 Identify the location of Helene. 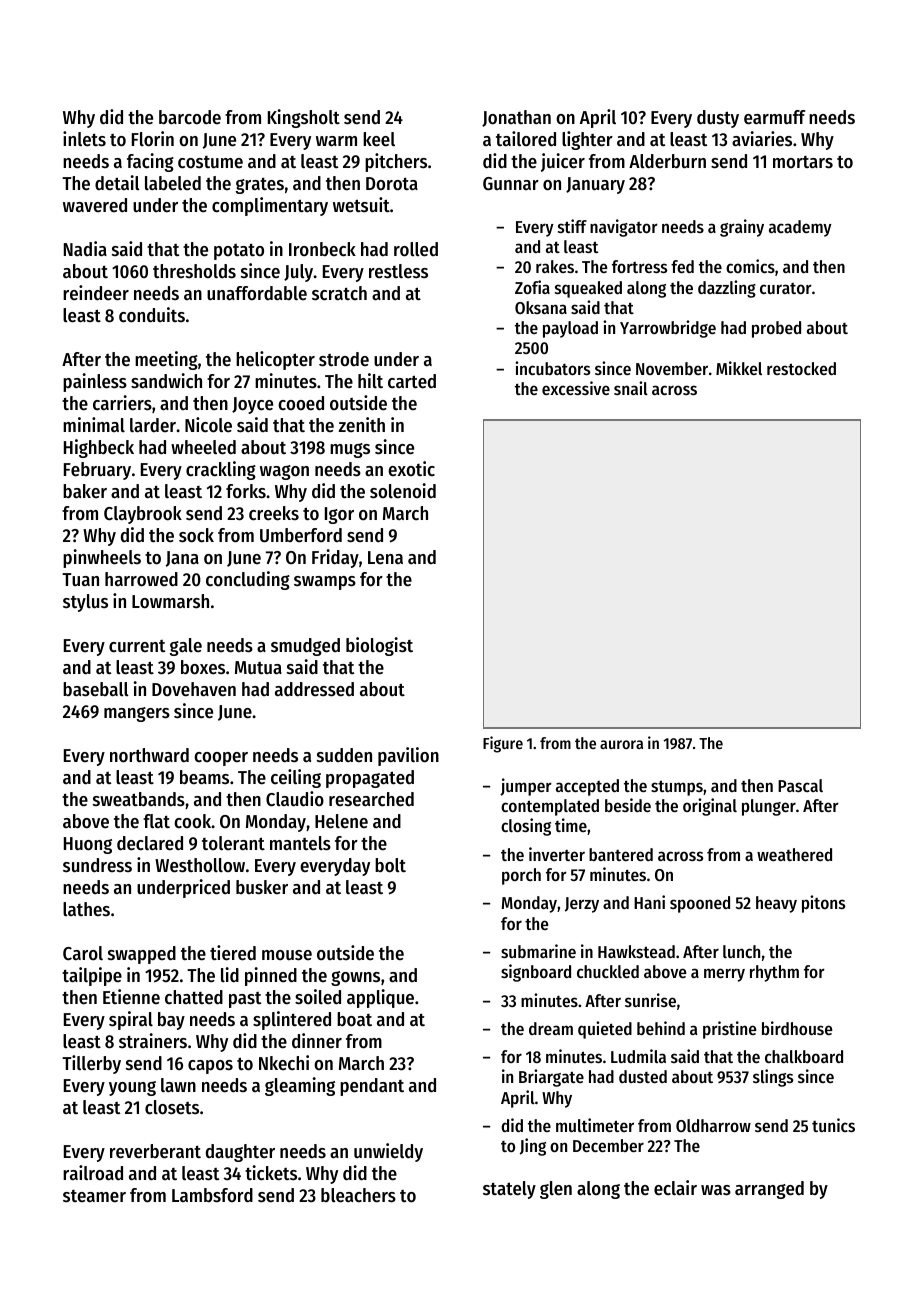
(341, 821).
